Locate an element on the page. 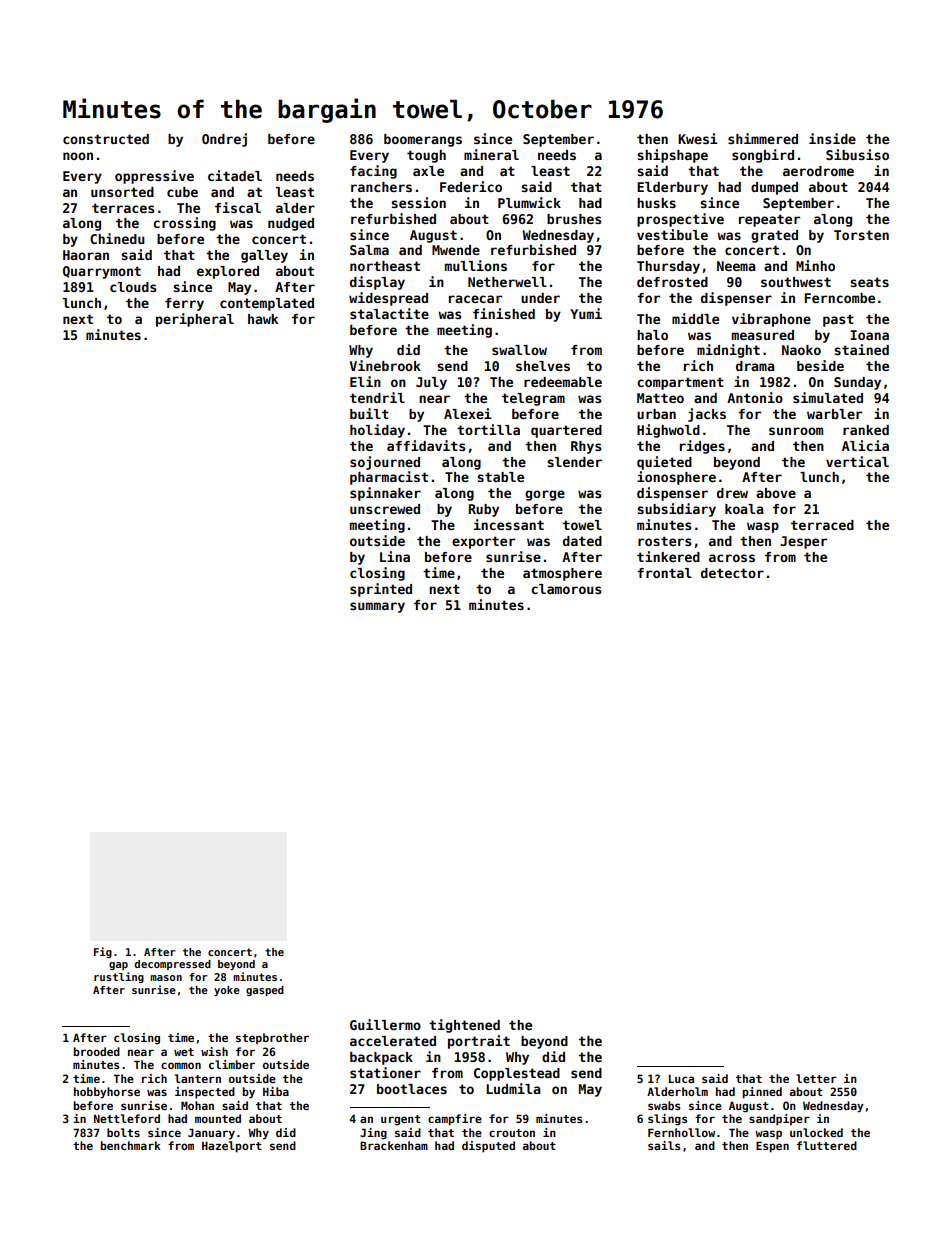 The height and width of the document is (1233, 952). koala is located at coordinates (744, 509).
